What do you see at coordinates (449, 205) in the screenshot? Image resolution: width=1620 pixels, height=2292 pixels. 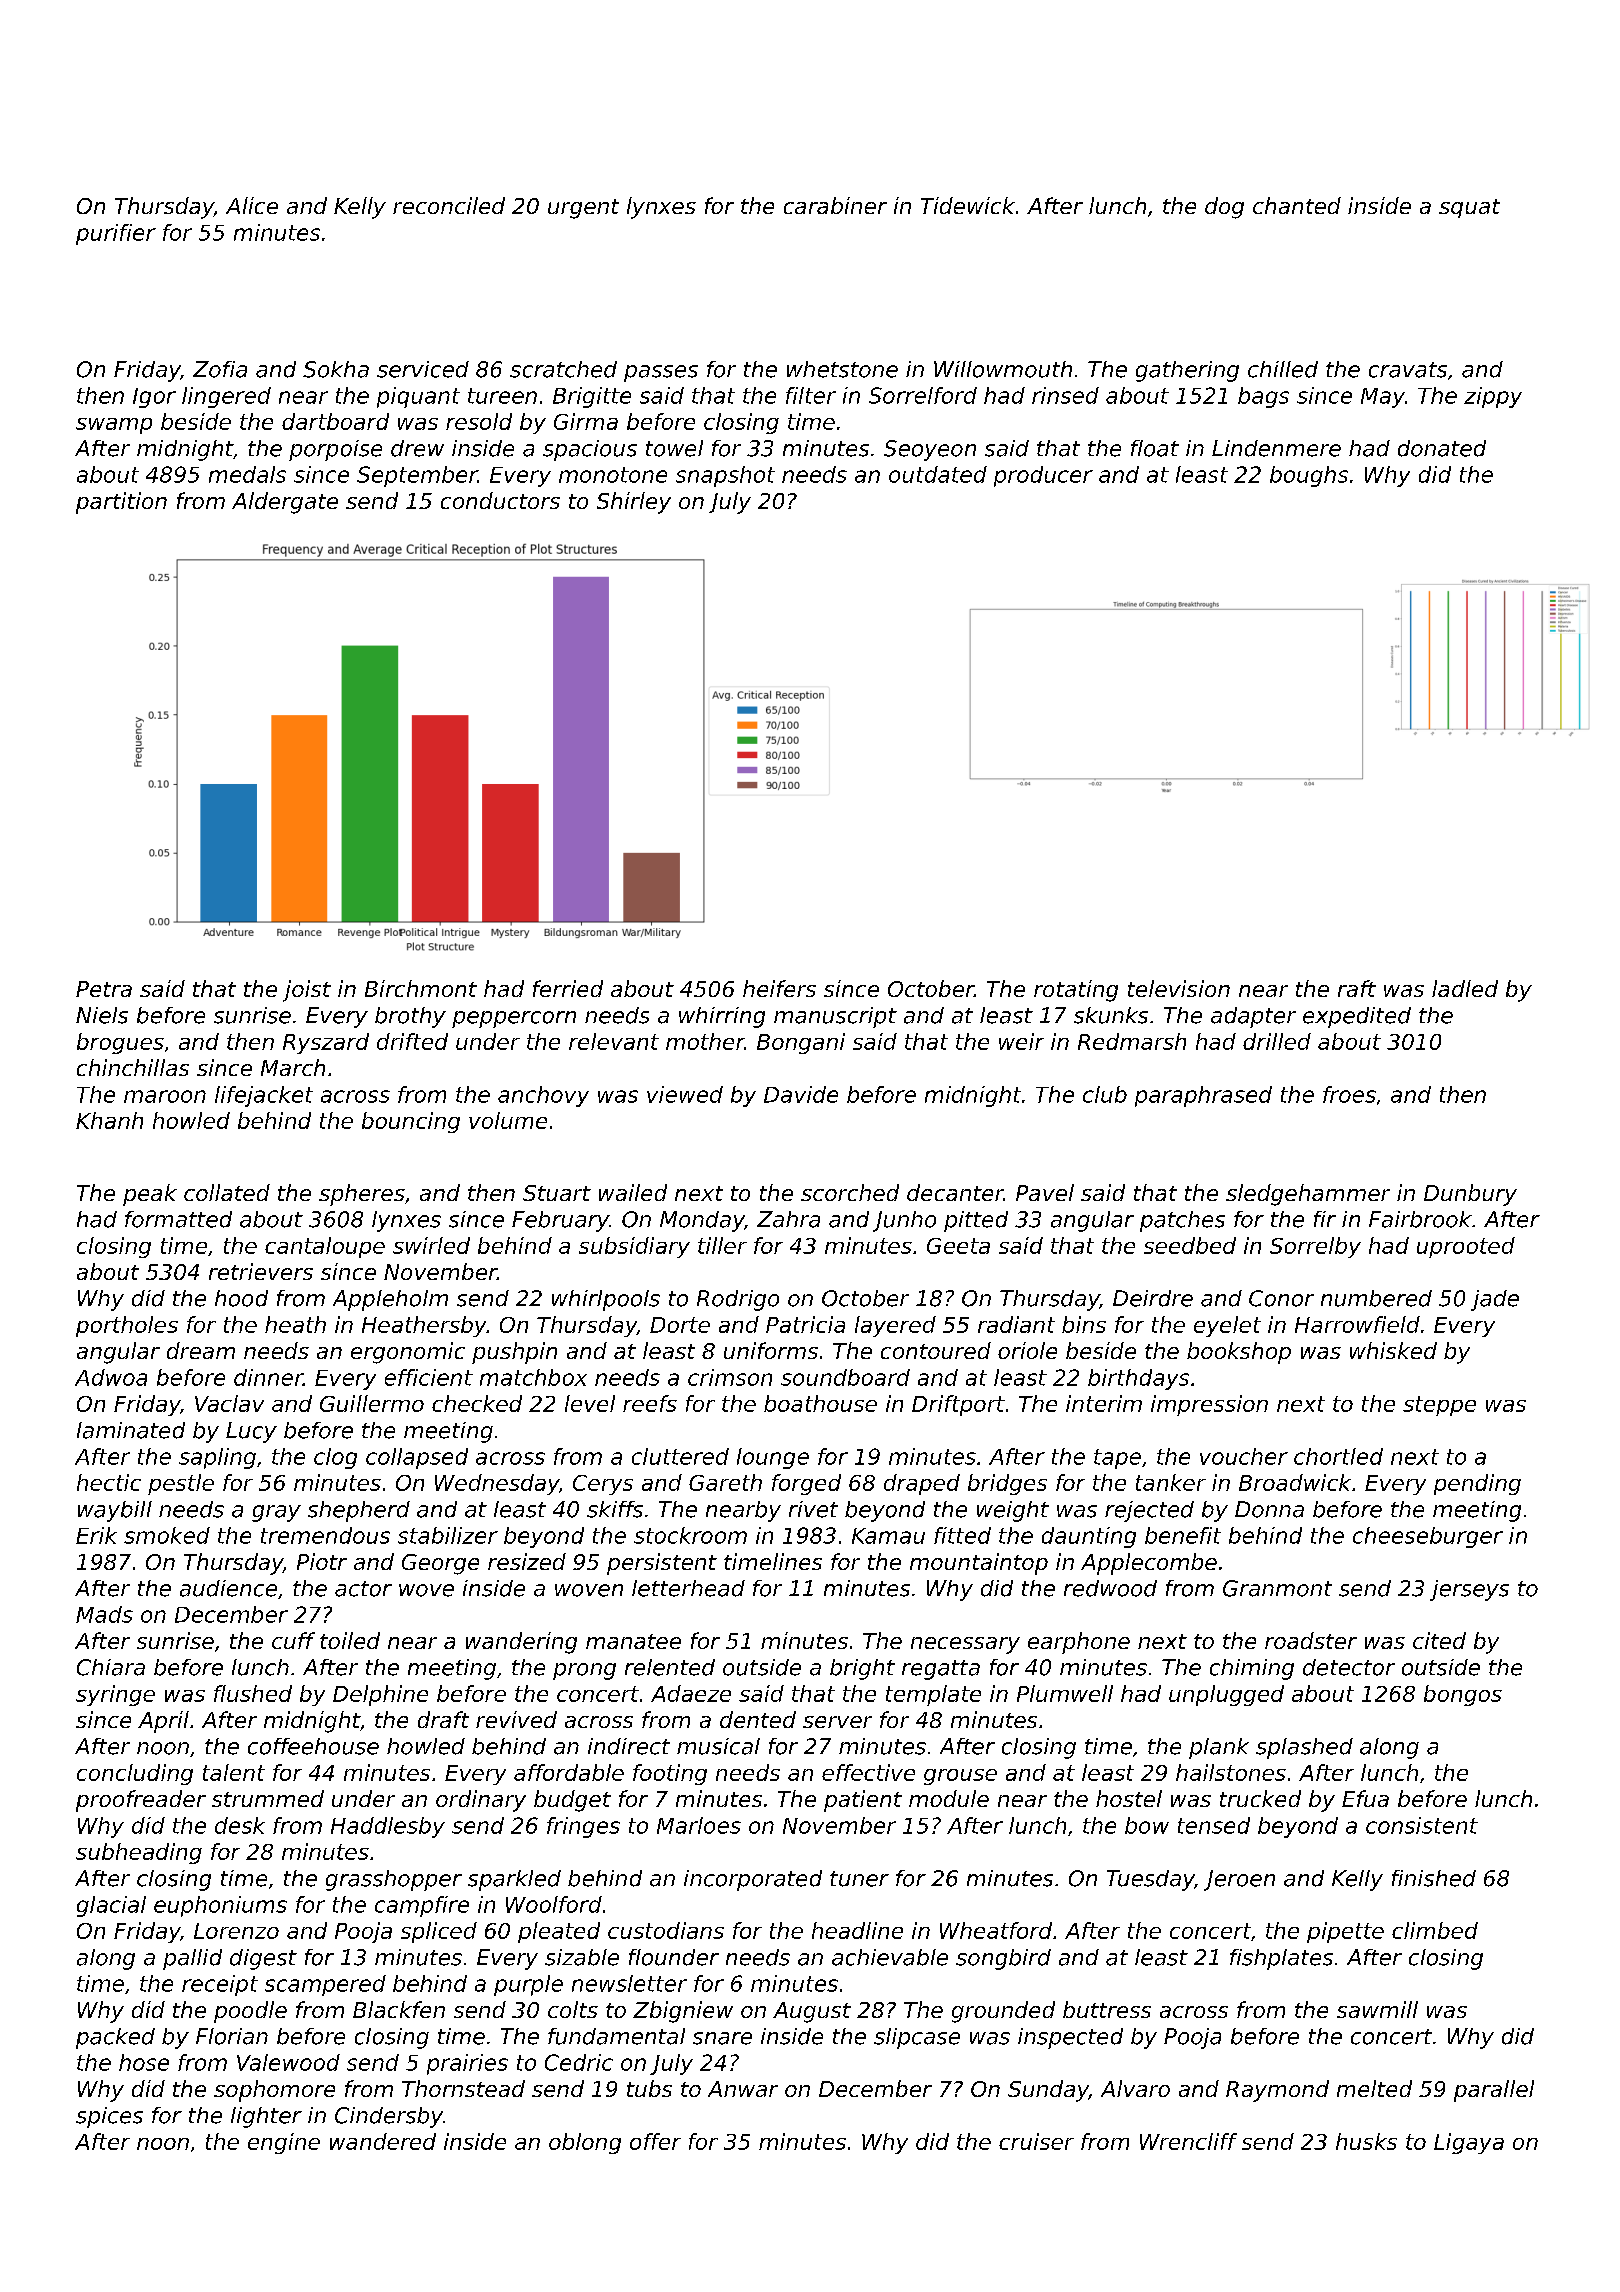 I see `reconciled` at bounding box center [449, 205].
